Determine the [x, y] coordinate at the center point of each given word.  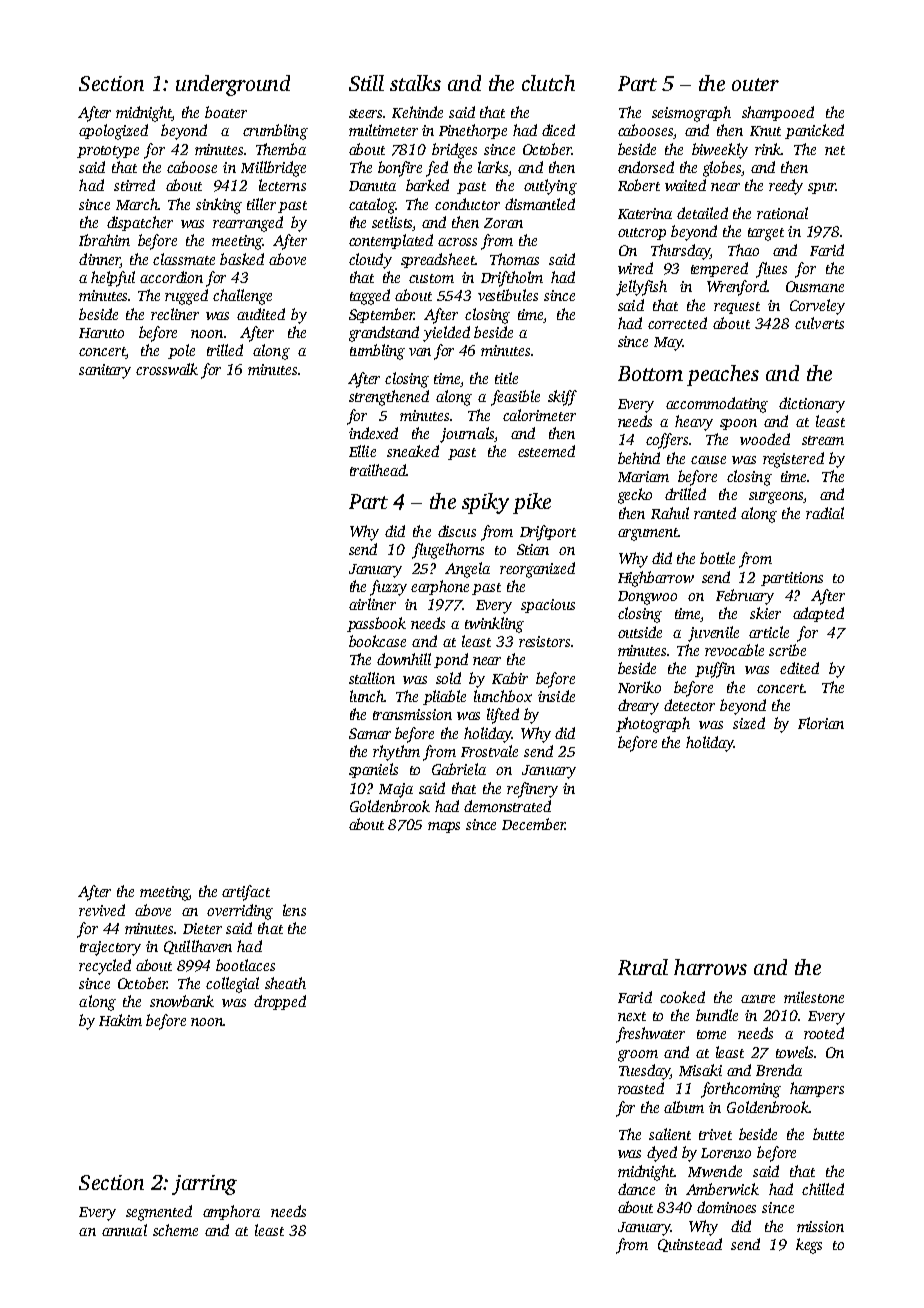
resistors [544, 641]
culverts [819, 323]
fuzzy [388, 588]
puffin [715, 670]
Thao [743, 250]
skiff [562, 398]
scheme [175, 1230]
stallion [372, 678]
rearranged [248, 224]
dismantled [540, 204]
